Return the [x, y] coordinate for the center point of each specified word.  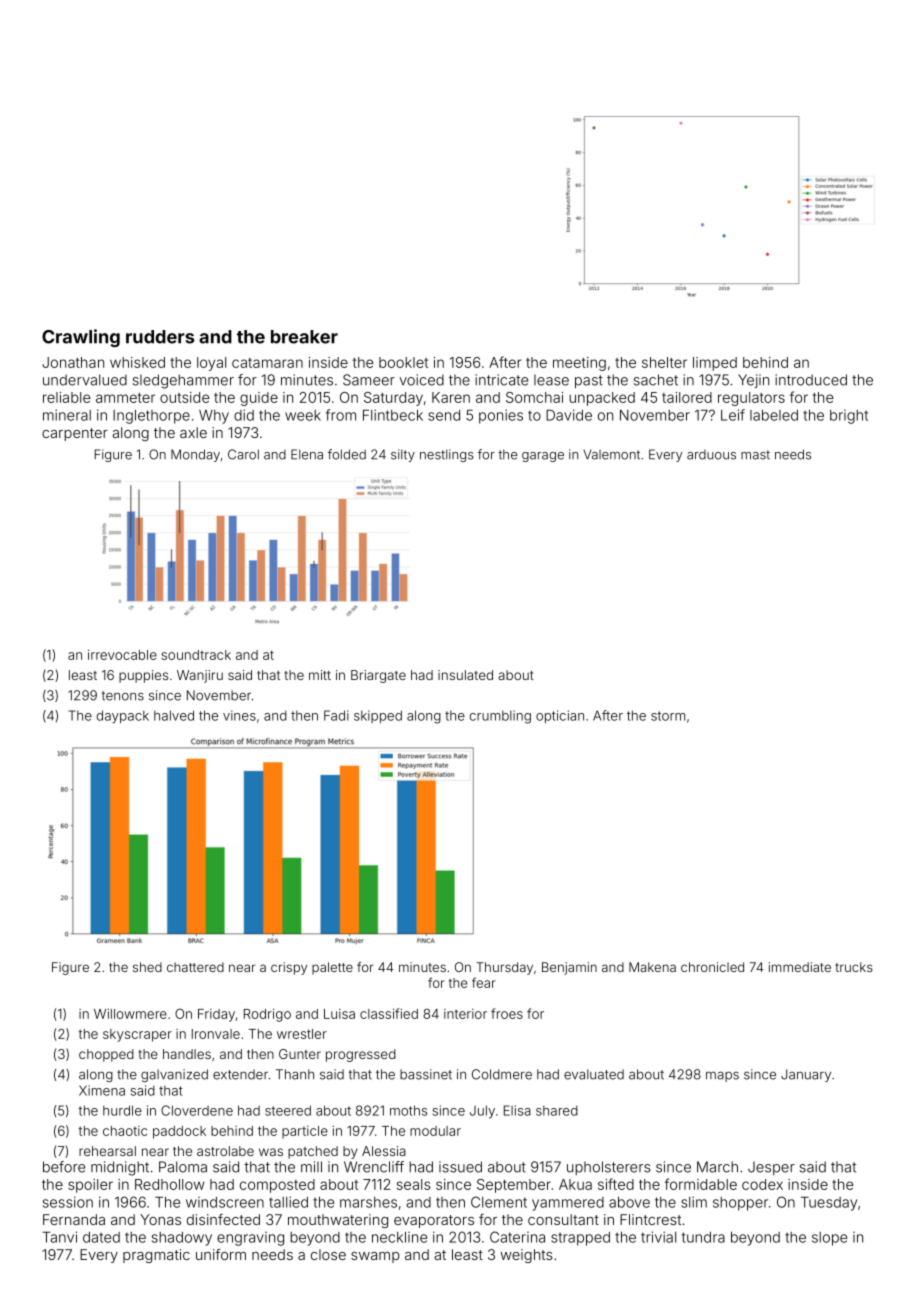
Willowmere [130, 1014]
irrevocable [122, 655]
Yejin [753, 381]
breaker [304, 337]
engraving [250, 1239]
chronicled [712, 967]
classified [389, 1013]
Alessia [384, 1151]
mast [755, 455]
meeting [579, 364]
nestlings [447, 455]
